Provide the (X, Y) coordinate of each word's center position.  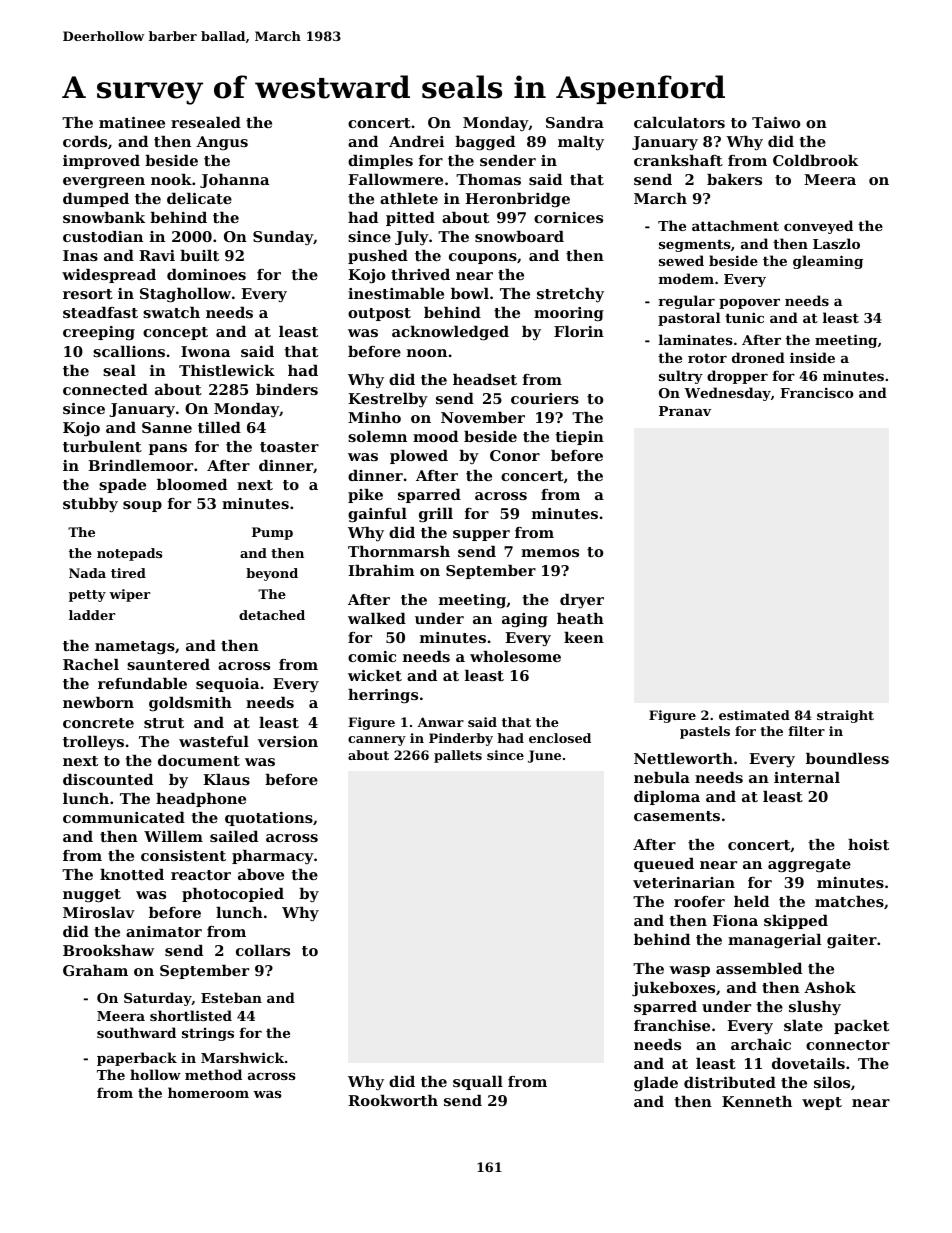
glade (656, 1084)
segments (695, 245)
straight (845, 716)
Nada (87, 573)
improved (101, 162)
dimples (380, 162)
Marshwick (242, 1057)
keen (584, 637)
